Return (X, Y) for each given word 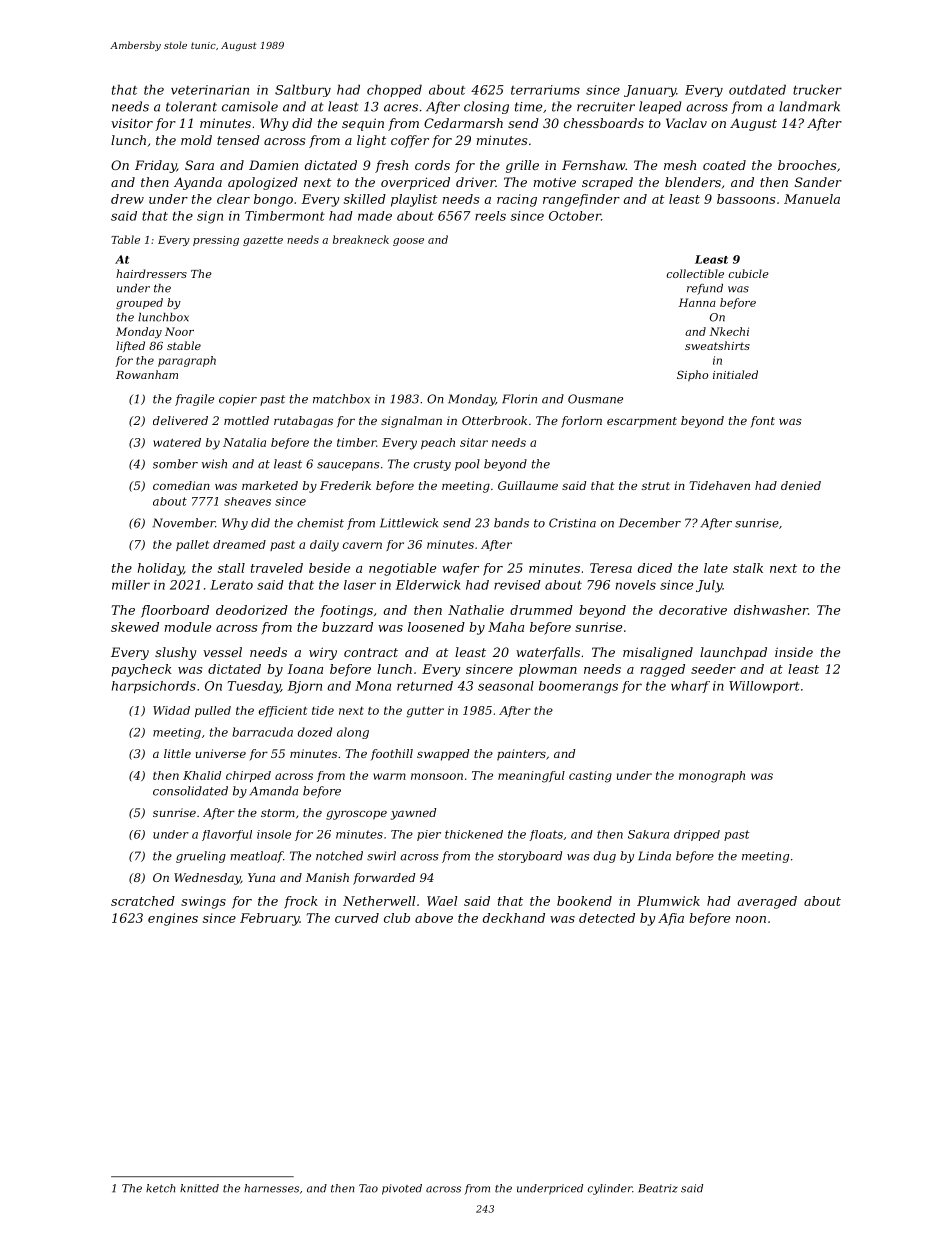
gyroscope (356, 815)
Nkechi (729, 331)
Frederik (345, 485)
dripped (697, 835)
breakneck (361, 239)
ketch (160, 1188)
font (762, 422)
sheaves (247, 501)
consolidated (190, 791)
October (575, 216)
